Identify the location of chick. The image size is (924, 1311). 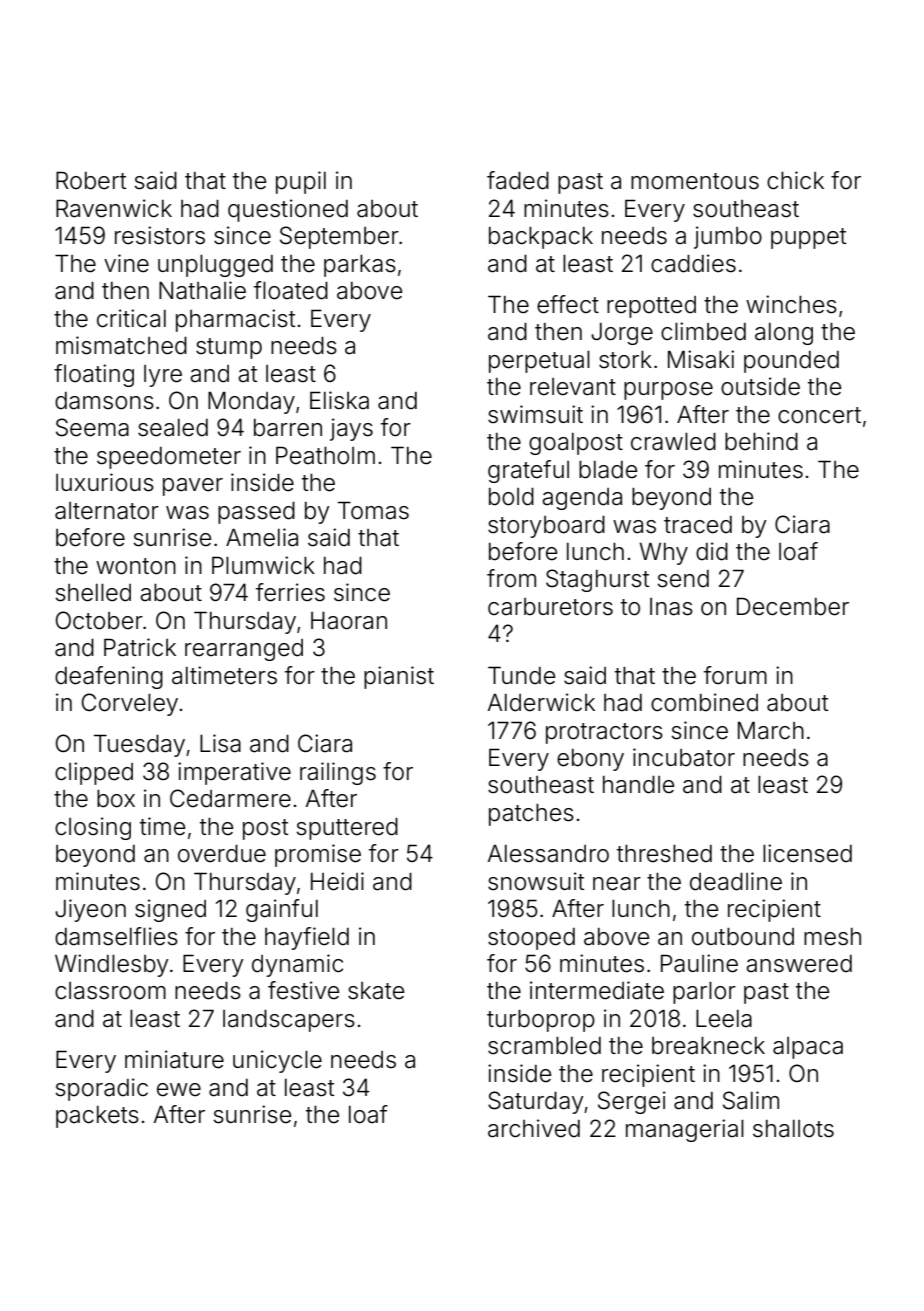
(795, 180).
